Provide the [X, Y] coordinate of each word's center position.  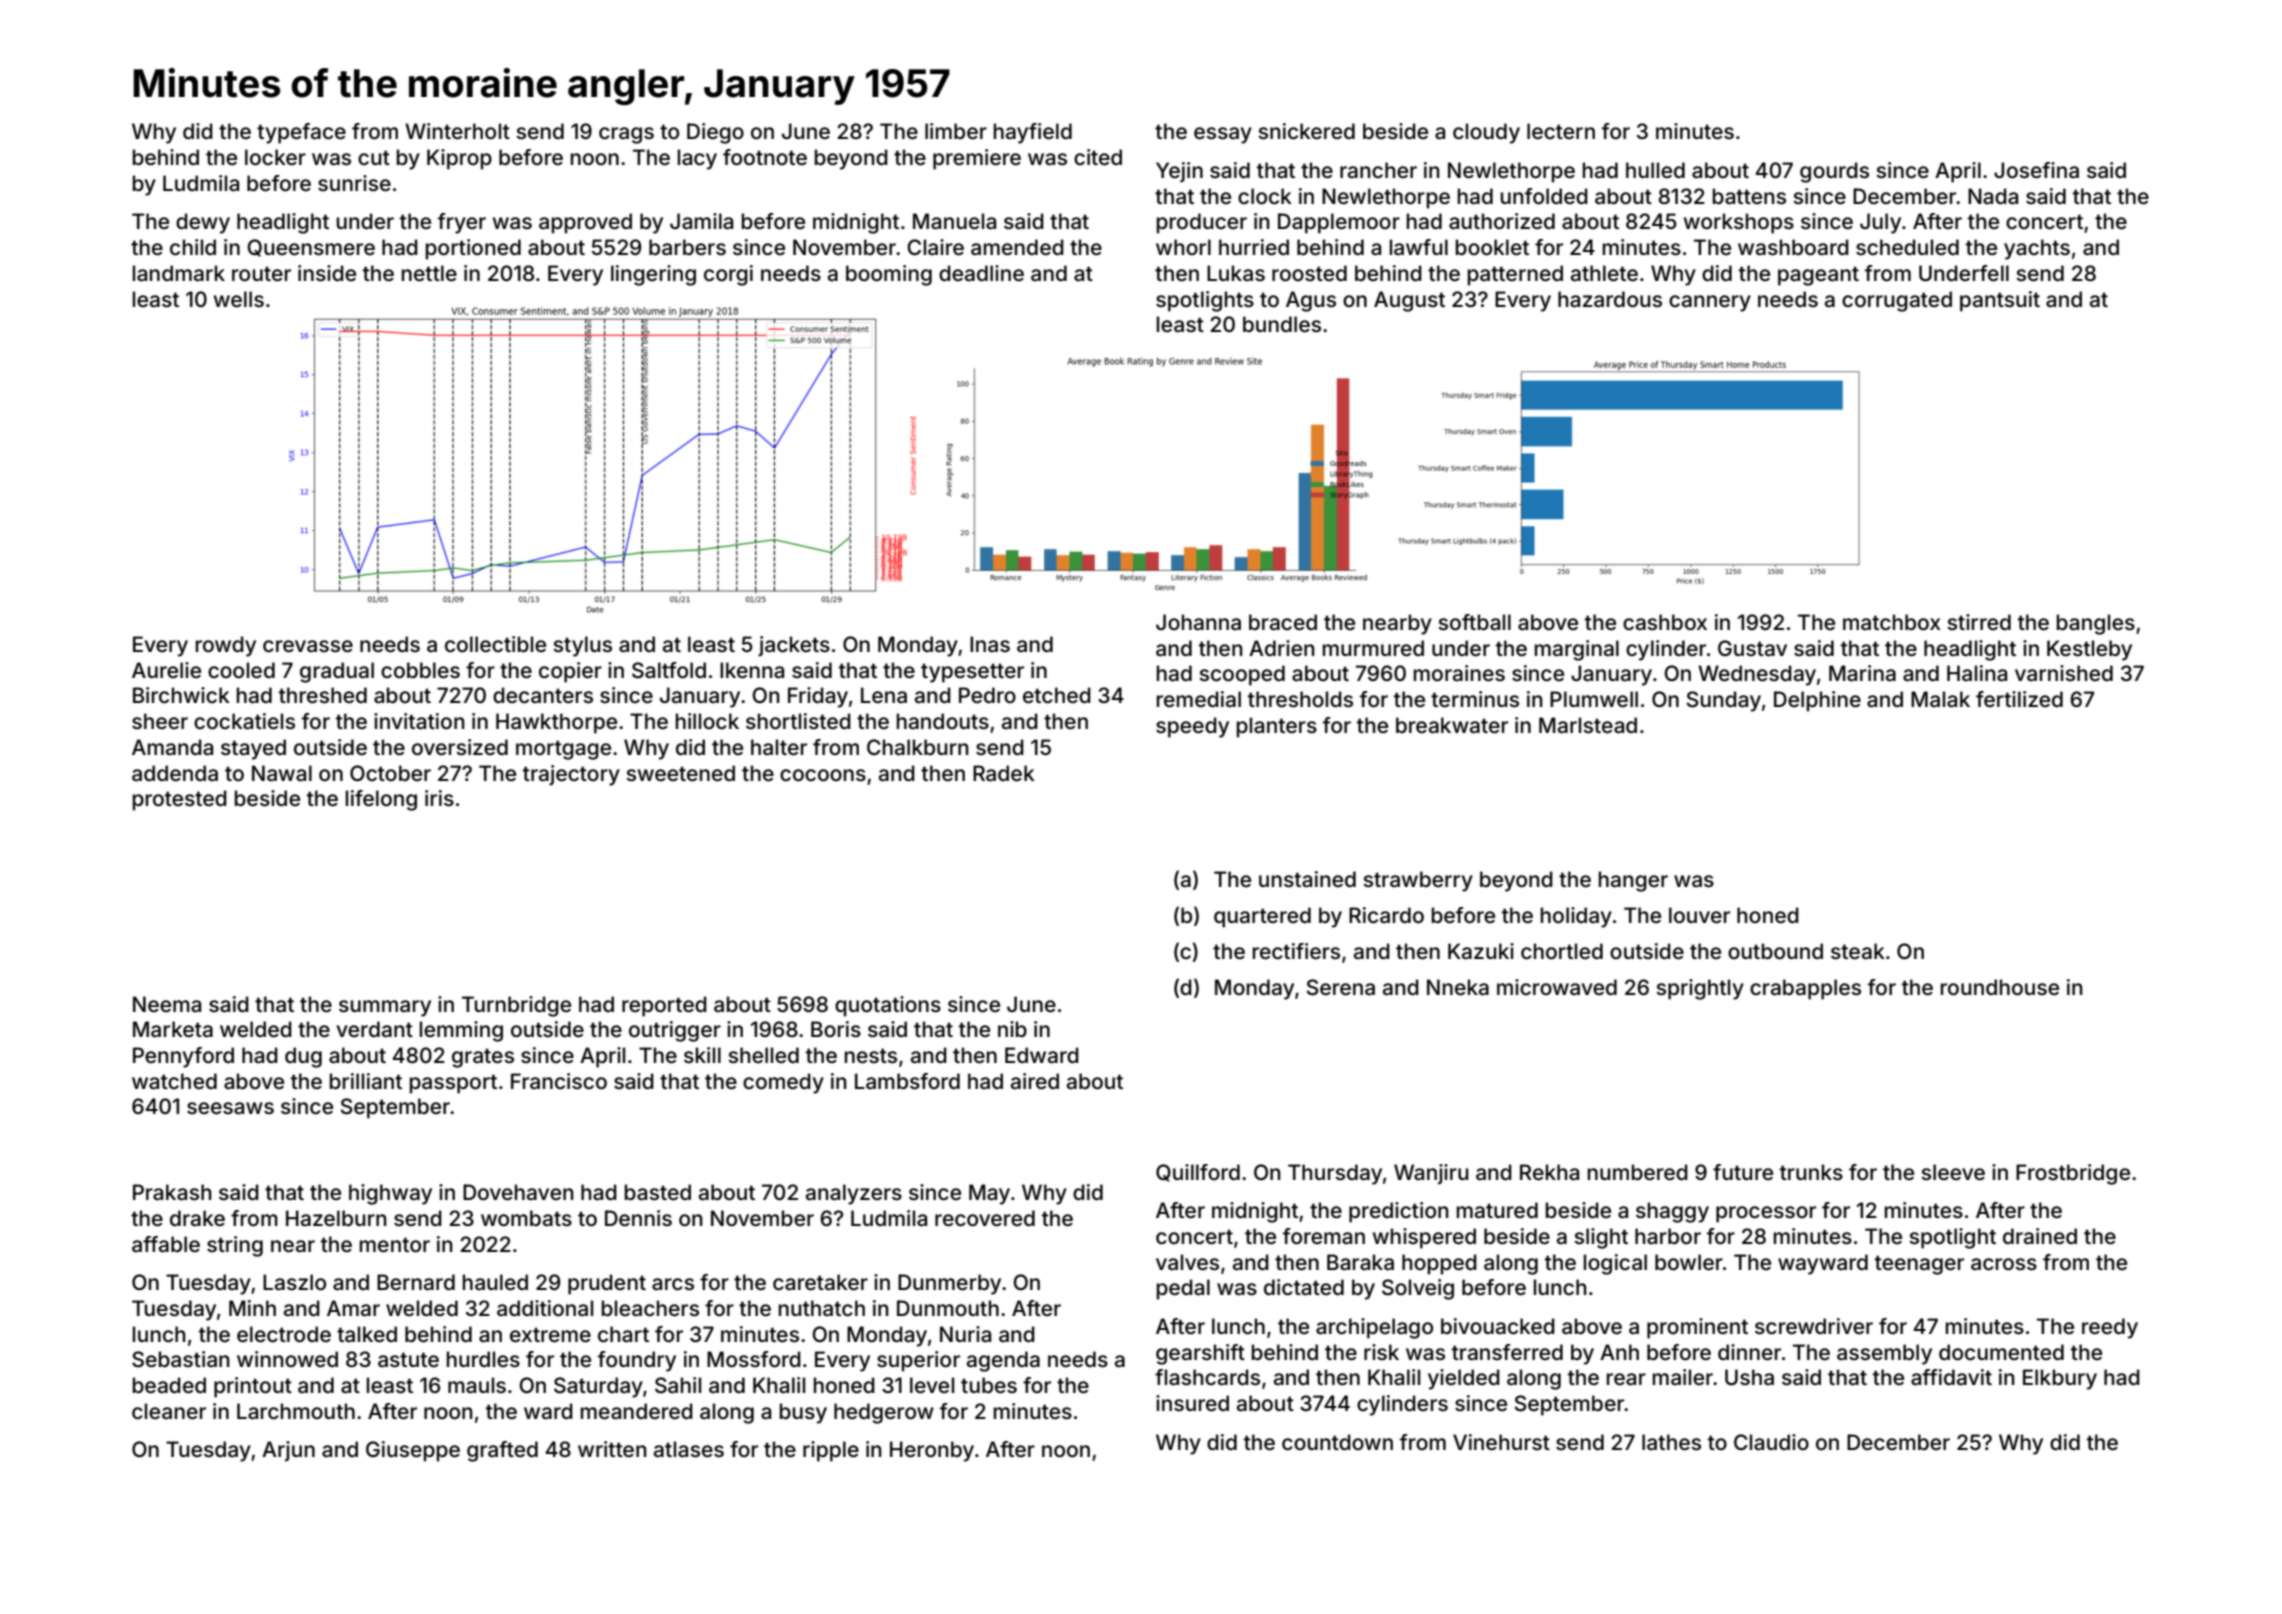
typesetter [972, 673]
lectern [1561, 131]
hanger [1633, 881]
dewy [203, 223]
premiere [977, 159]
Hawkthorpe [556, 723]
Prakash [172, 1192]
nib [1012, 1029]
